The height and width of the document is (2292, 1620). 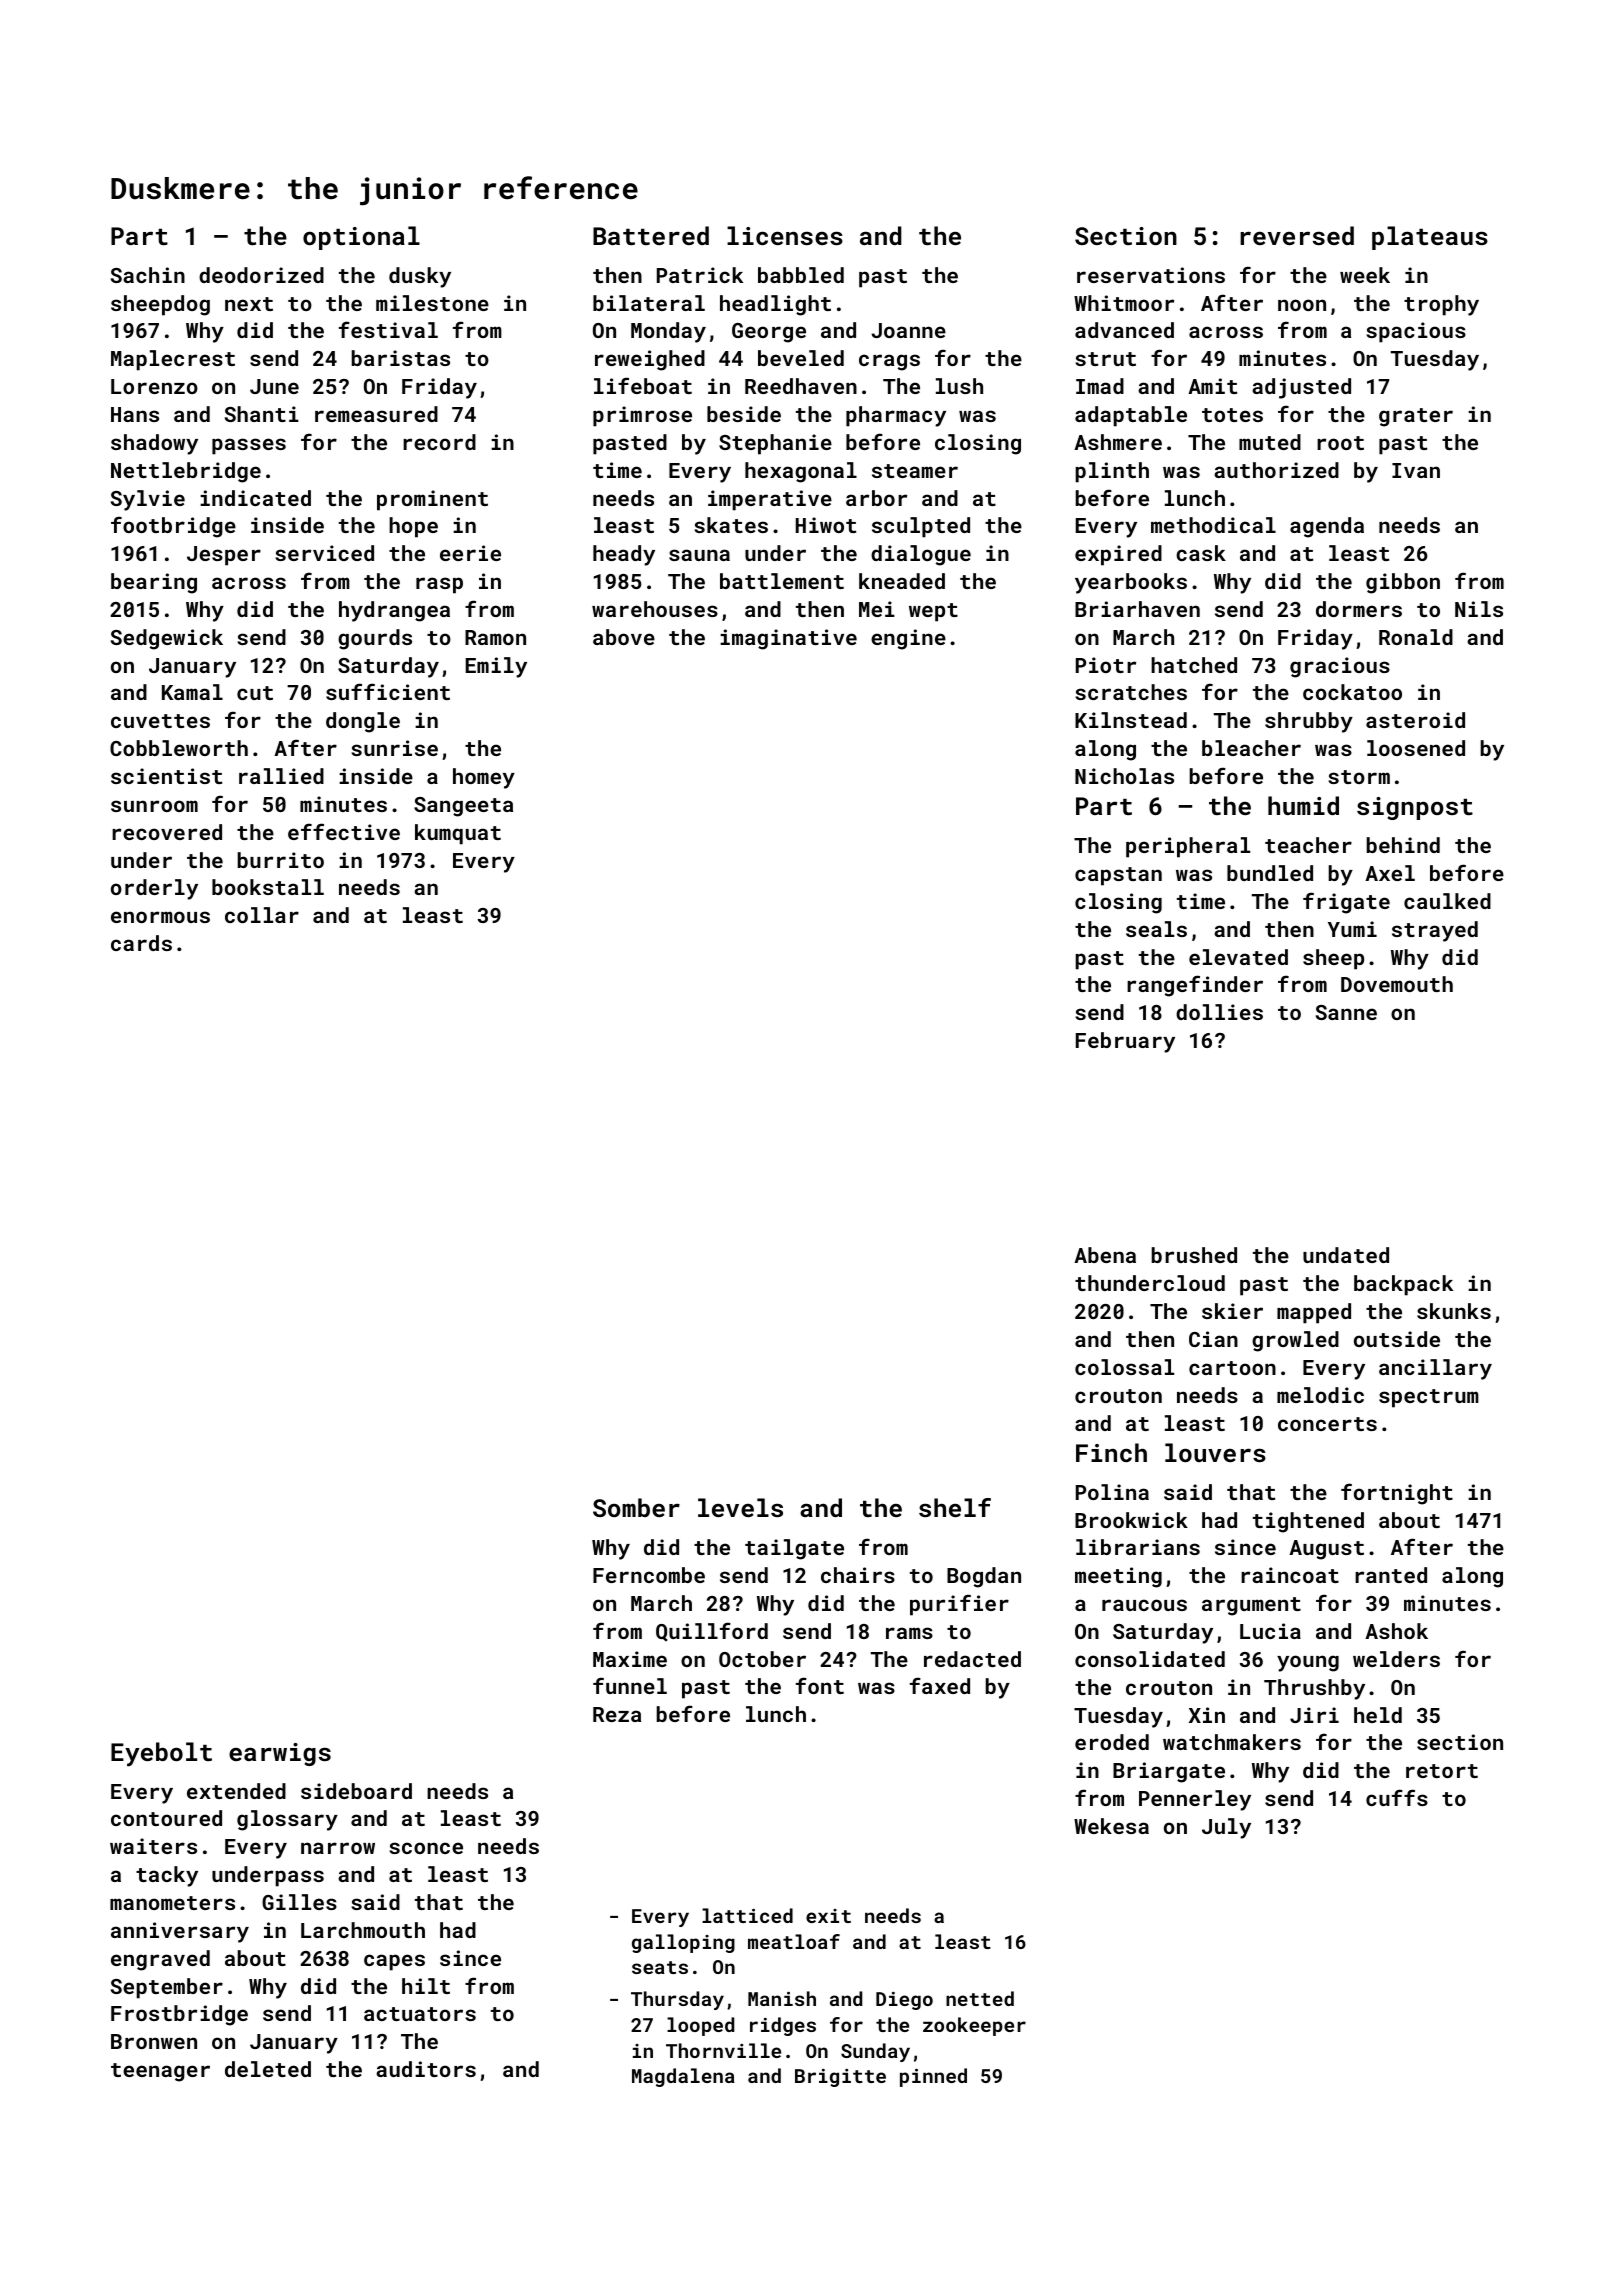 What do you see at coordinates (1391, 1575) in the document?
I see `ranted` at bounding box center [1391, 1575].
